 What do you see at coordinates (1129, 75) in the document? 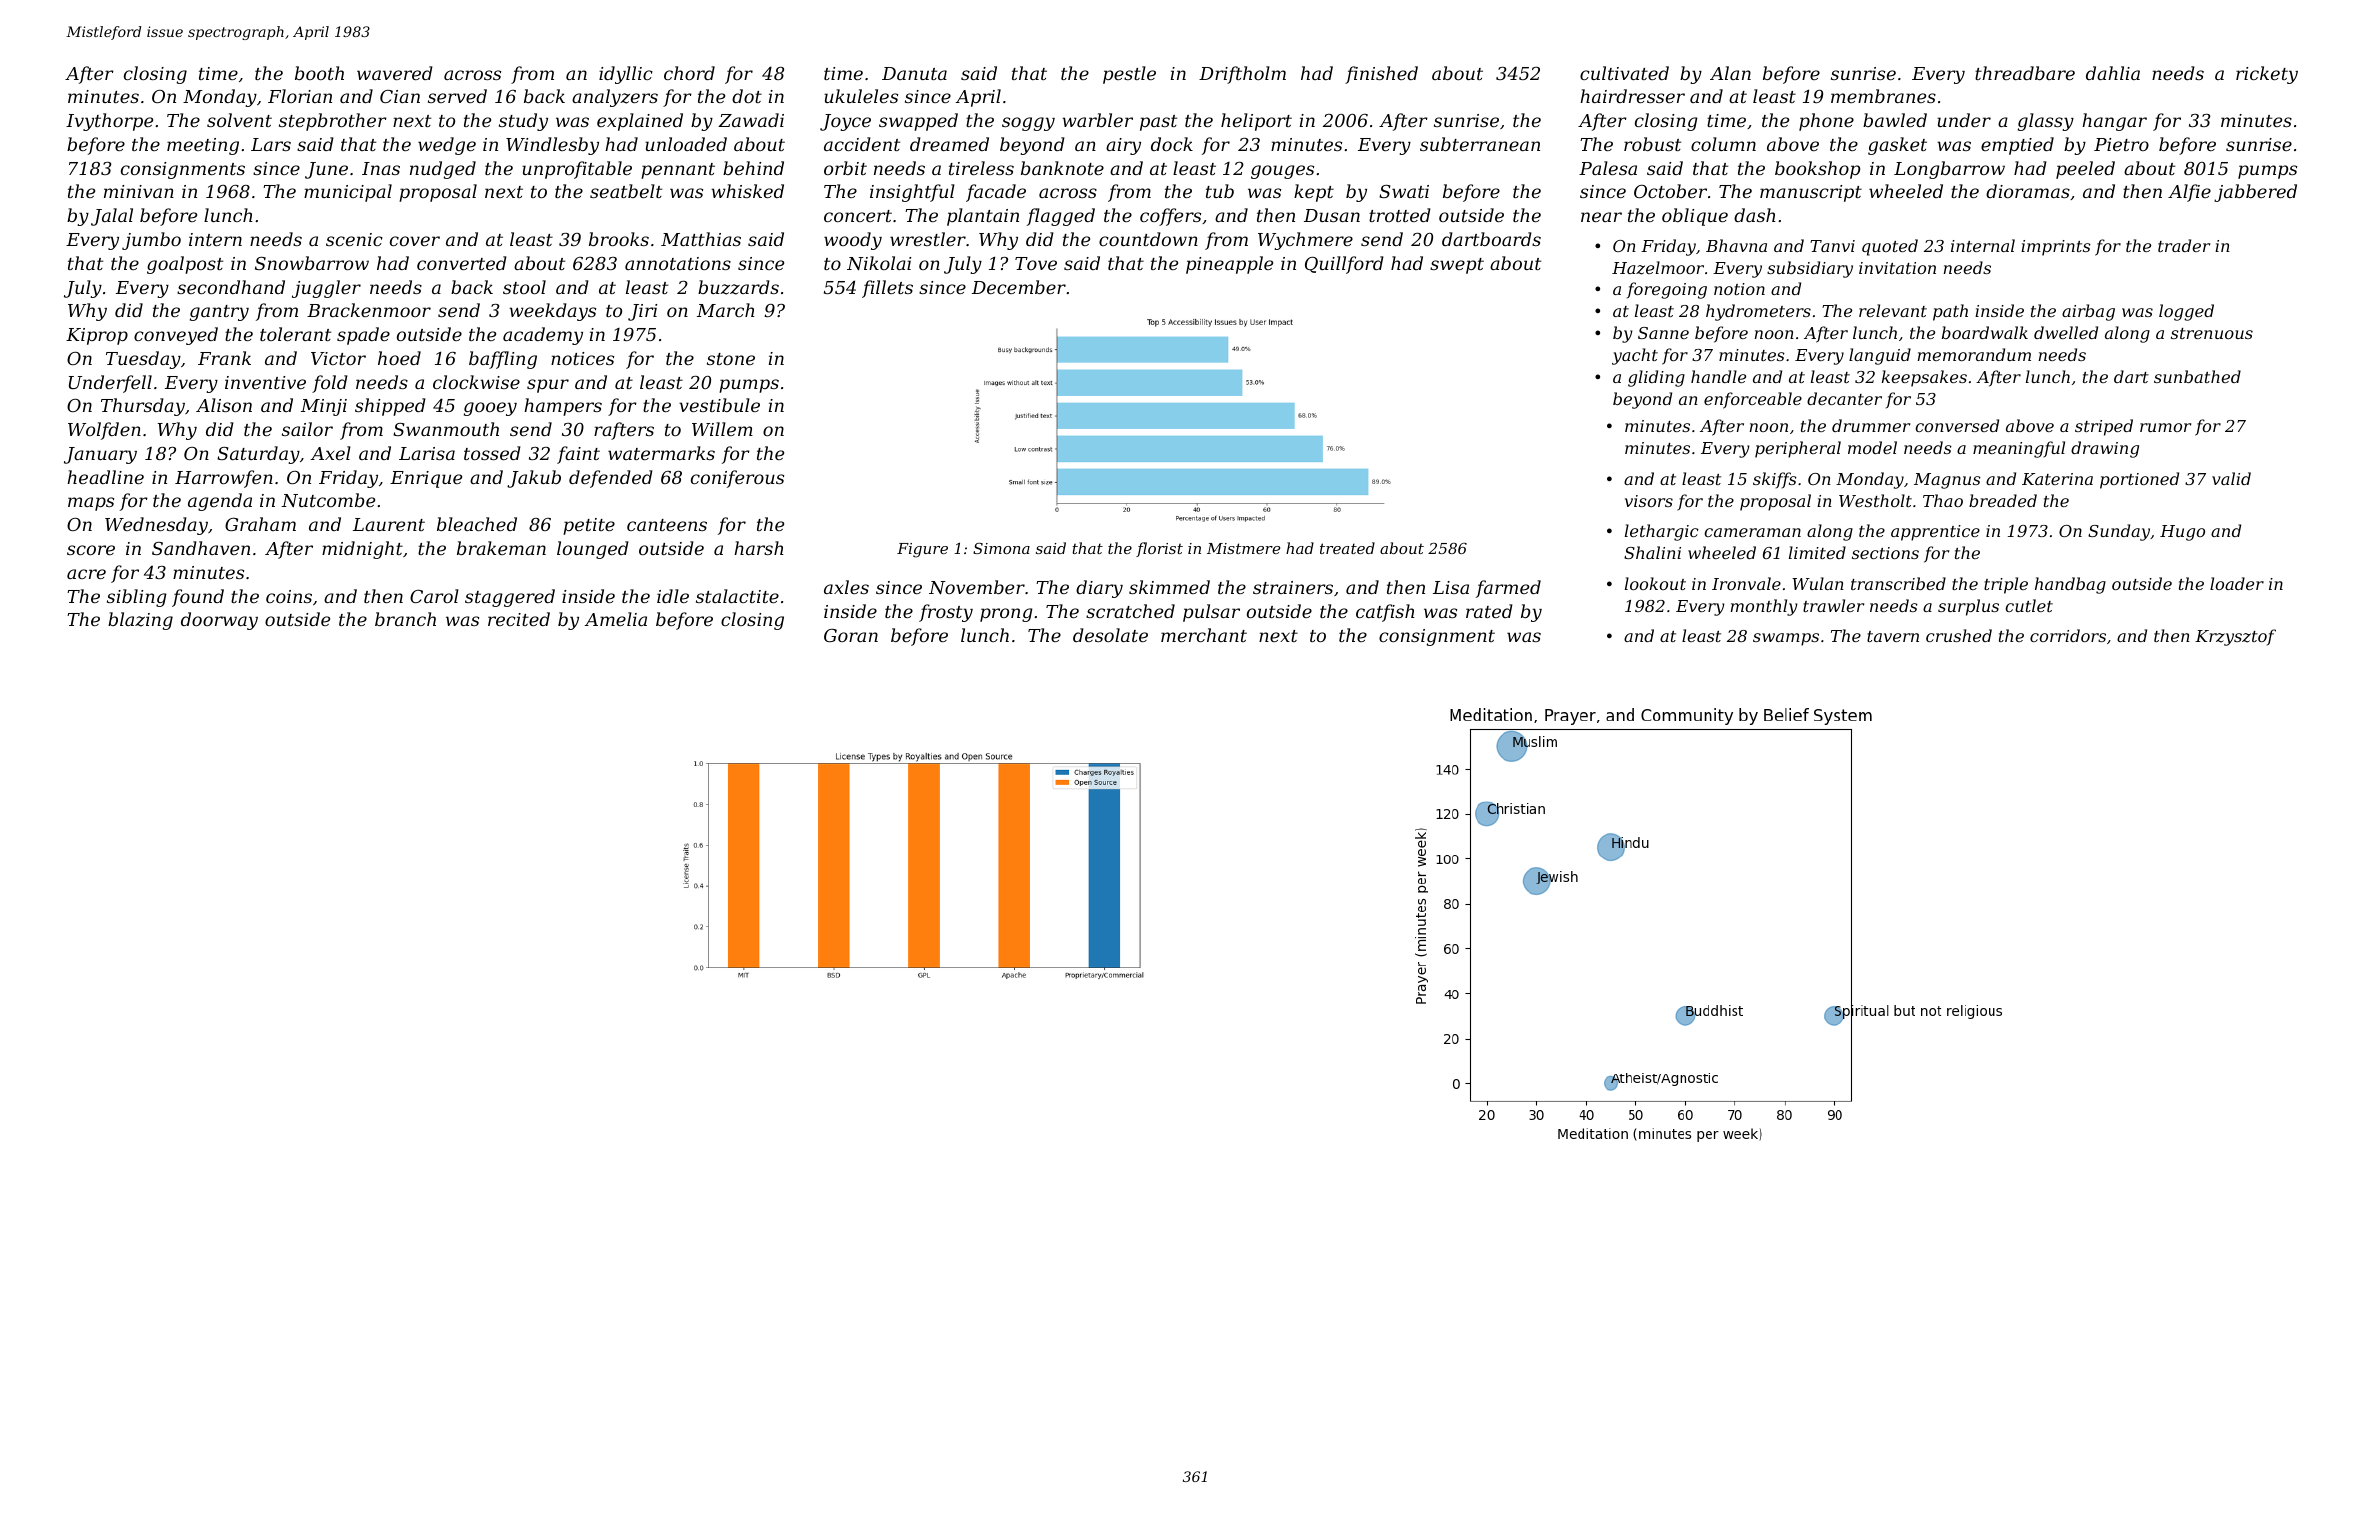
I see `pestle` at bounding box center [1129, 75].
